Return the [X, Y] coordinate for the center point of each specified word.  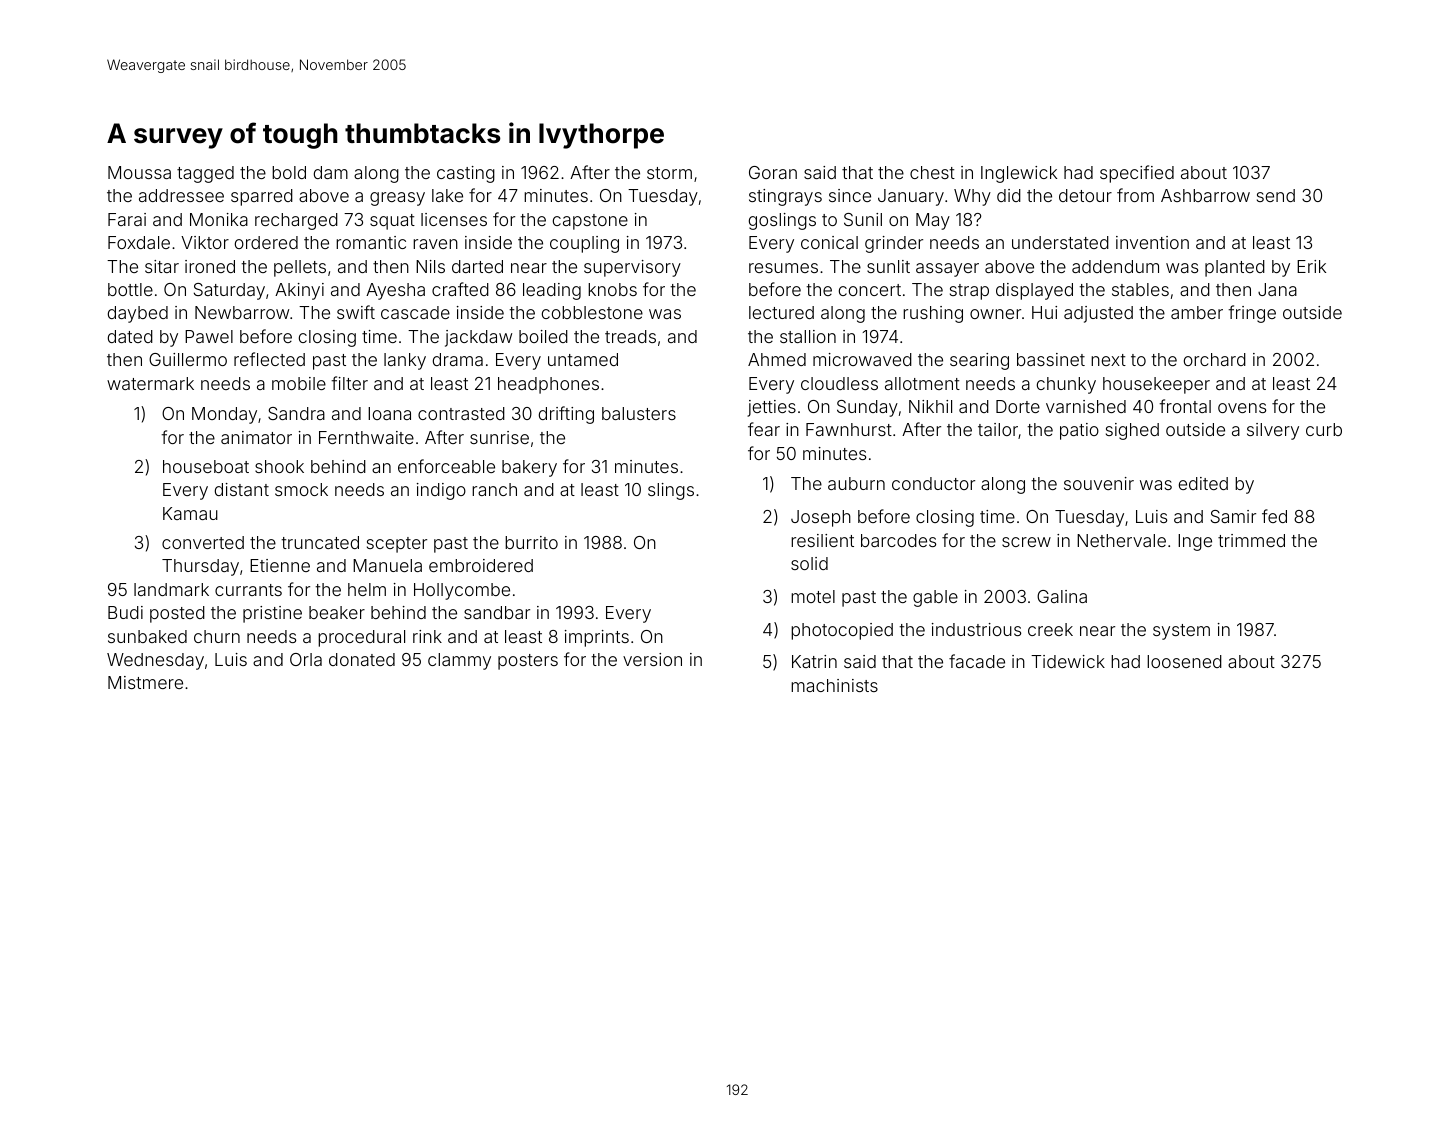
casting [466, 174]
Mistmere [145, 682]
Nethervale [1121, 540]
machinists [834, 685]
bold [289, 172]
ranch [494, 489]
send [1276, 195]
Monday [224, 415]
